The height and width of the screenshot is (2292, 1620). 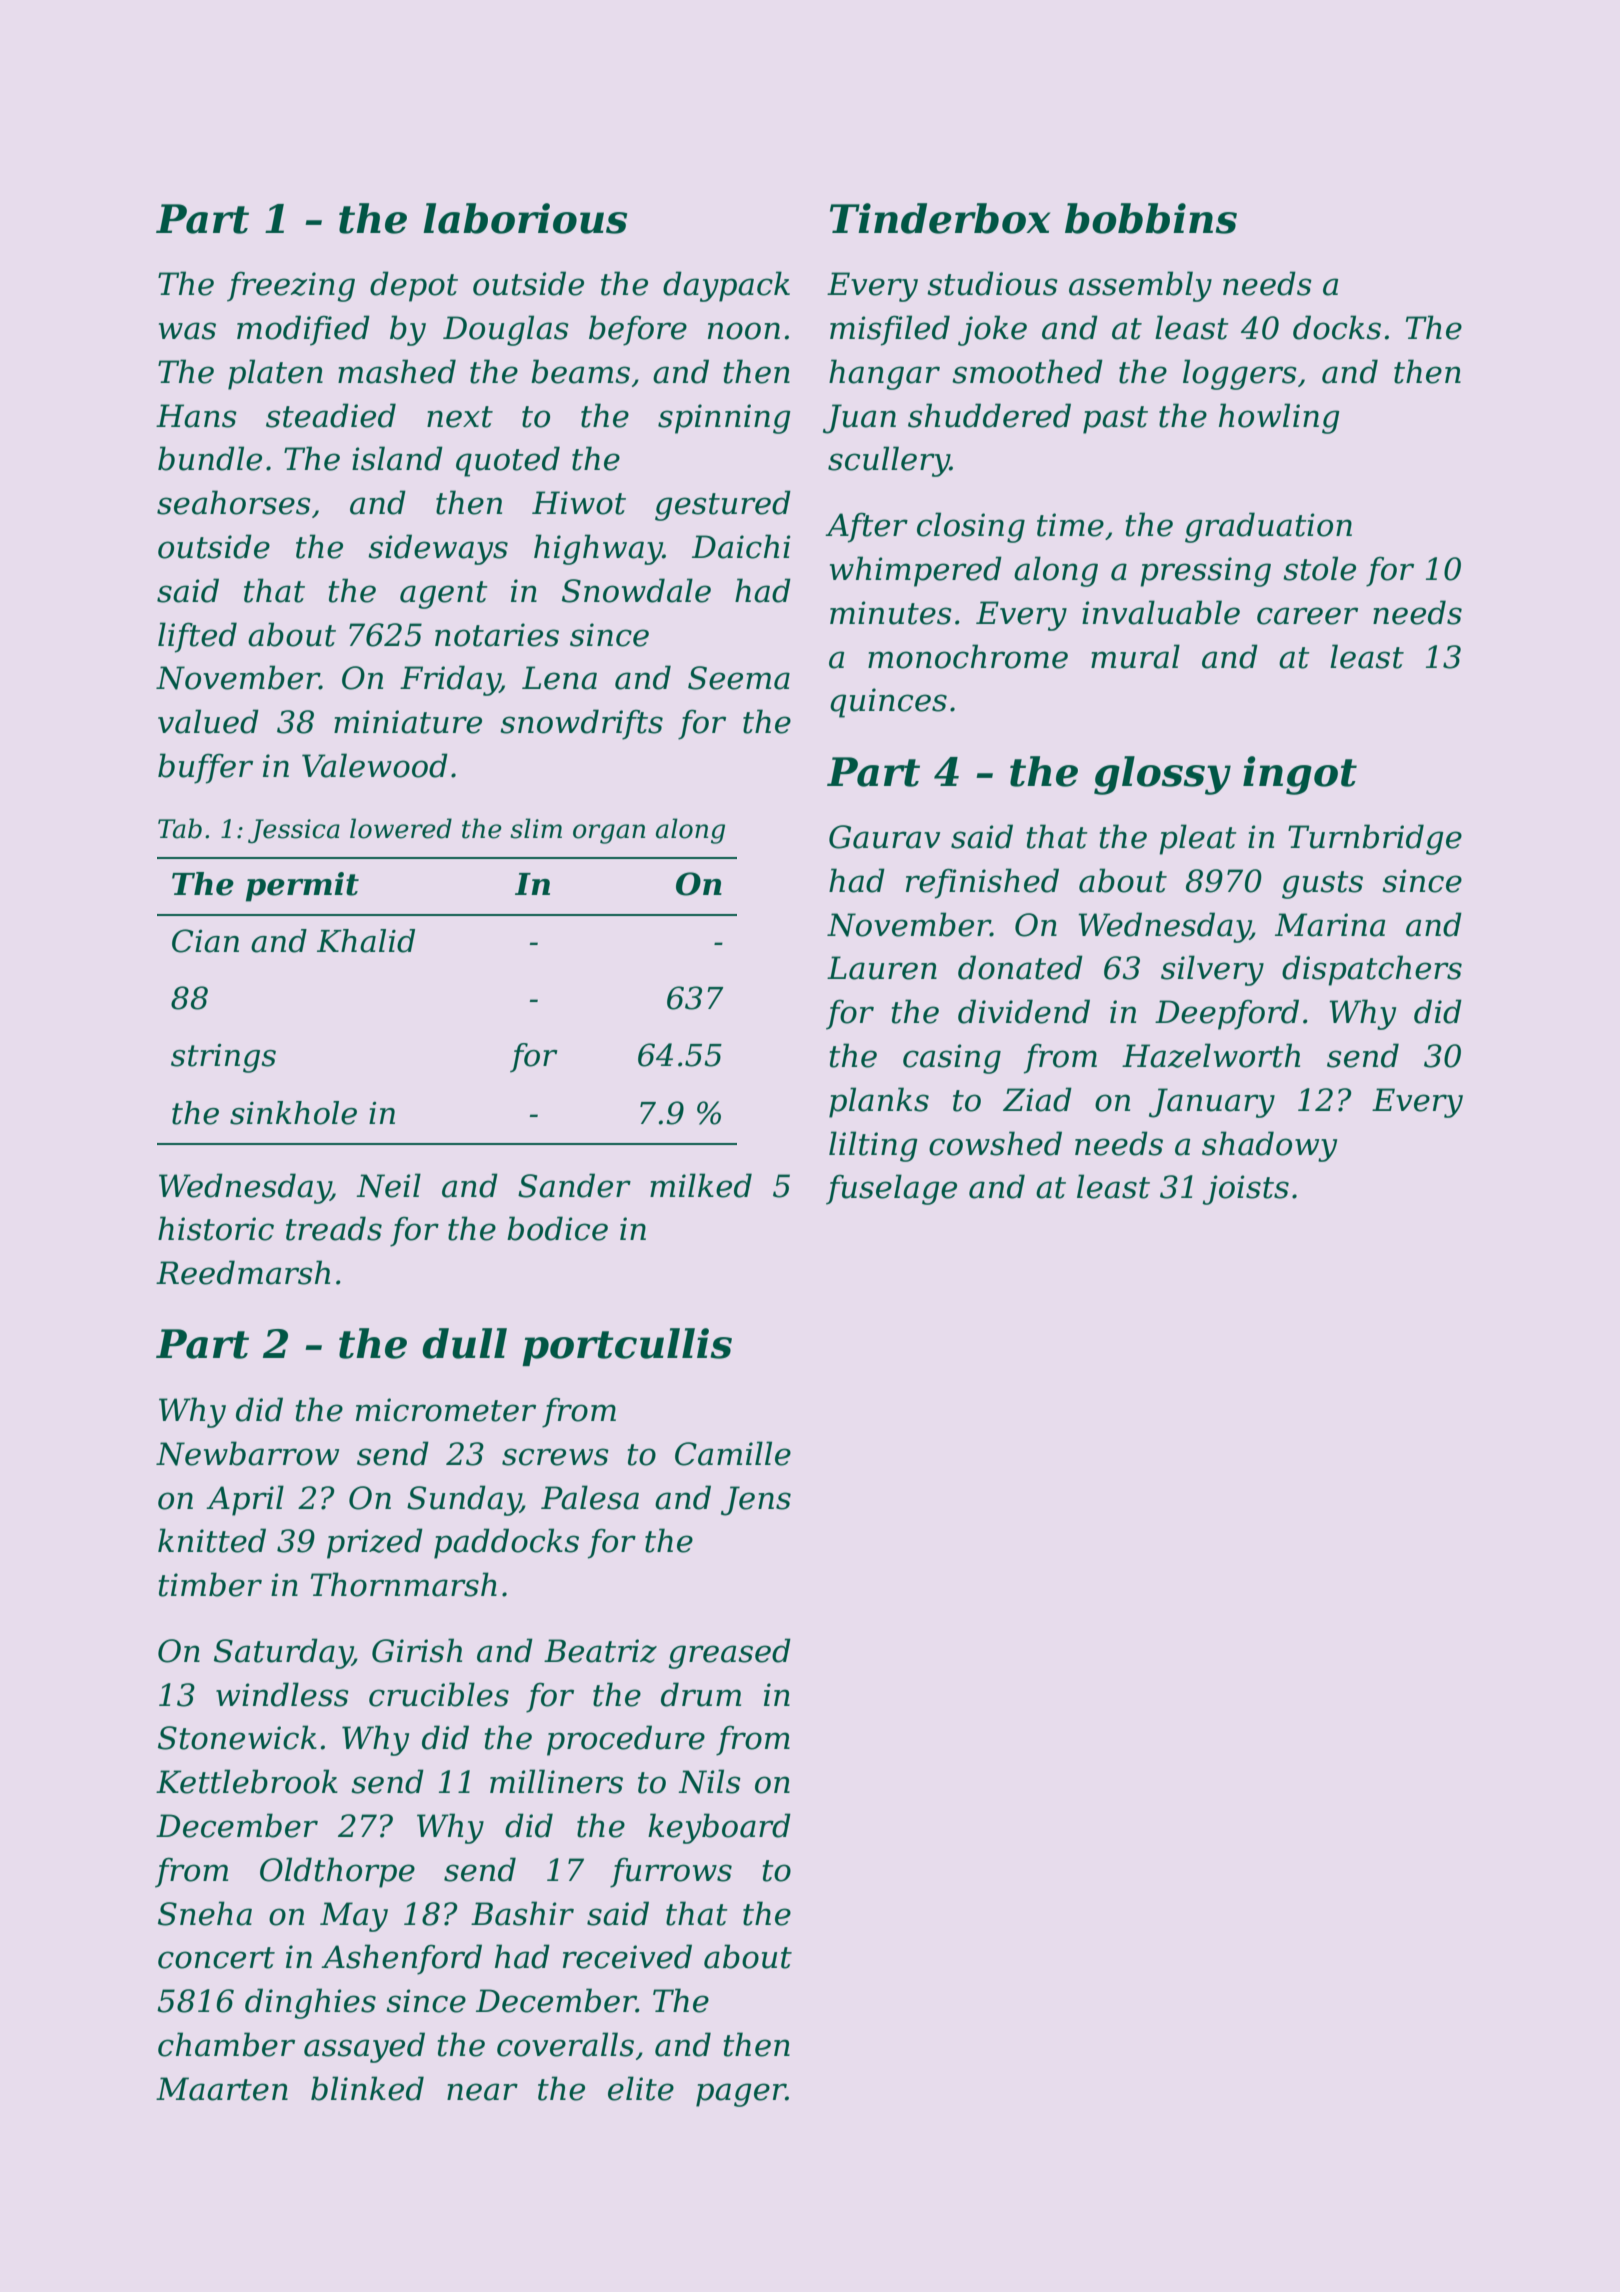 I want to click on Lauren, so click(x=882, y=968).
